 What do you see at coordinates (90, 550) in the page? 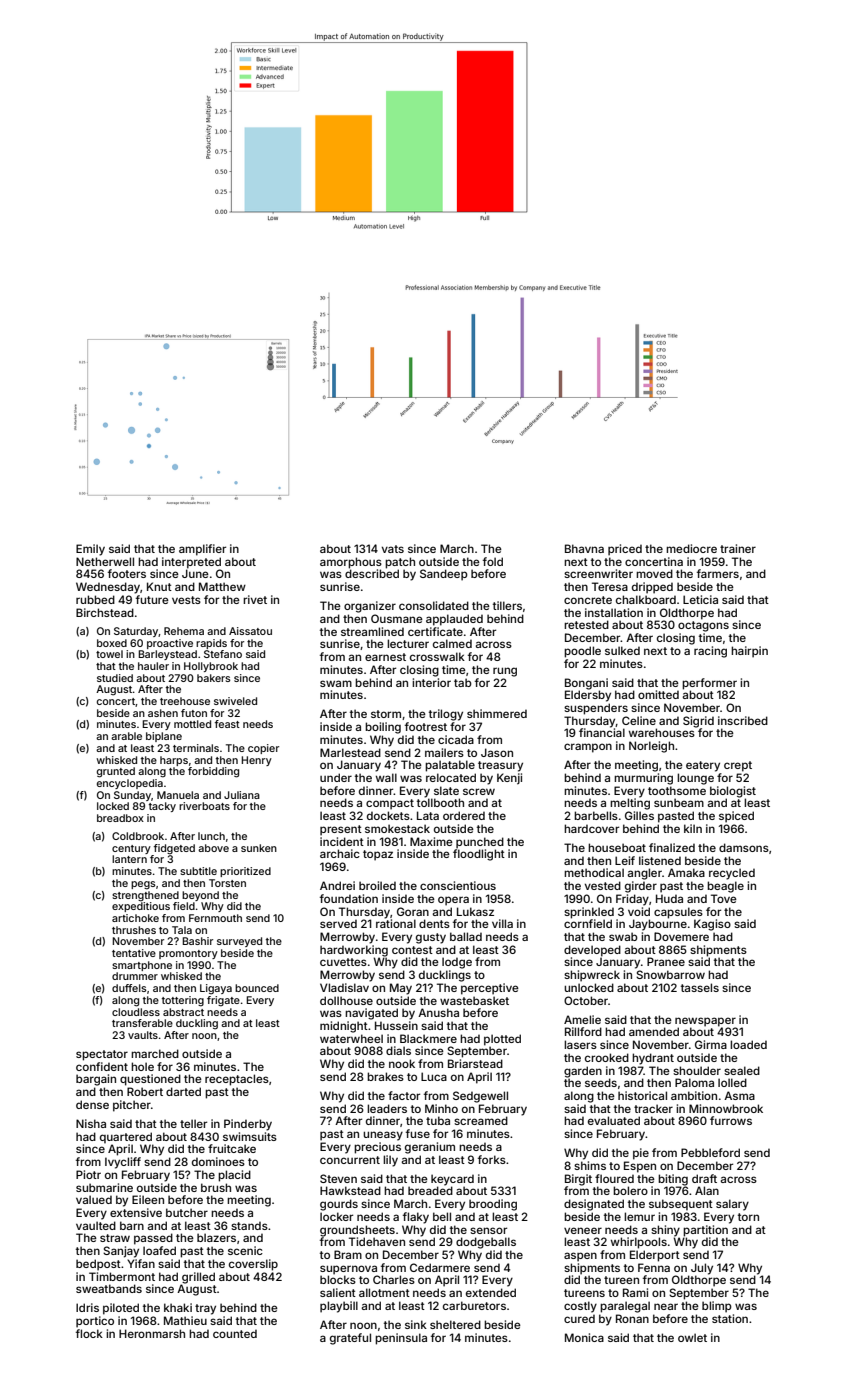
I see `Emily` at bounding box center [90, 550].
